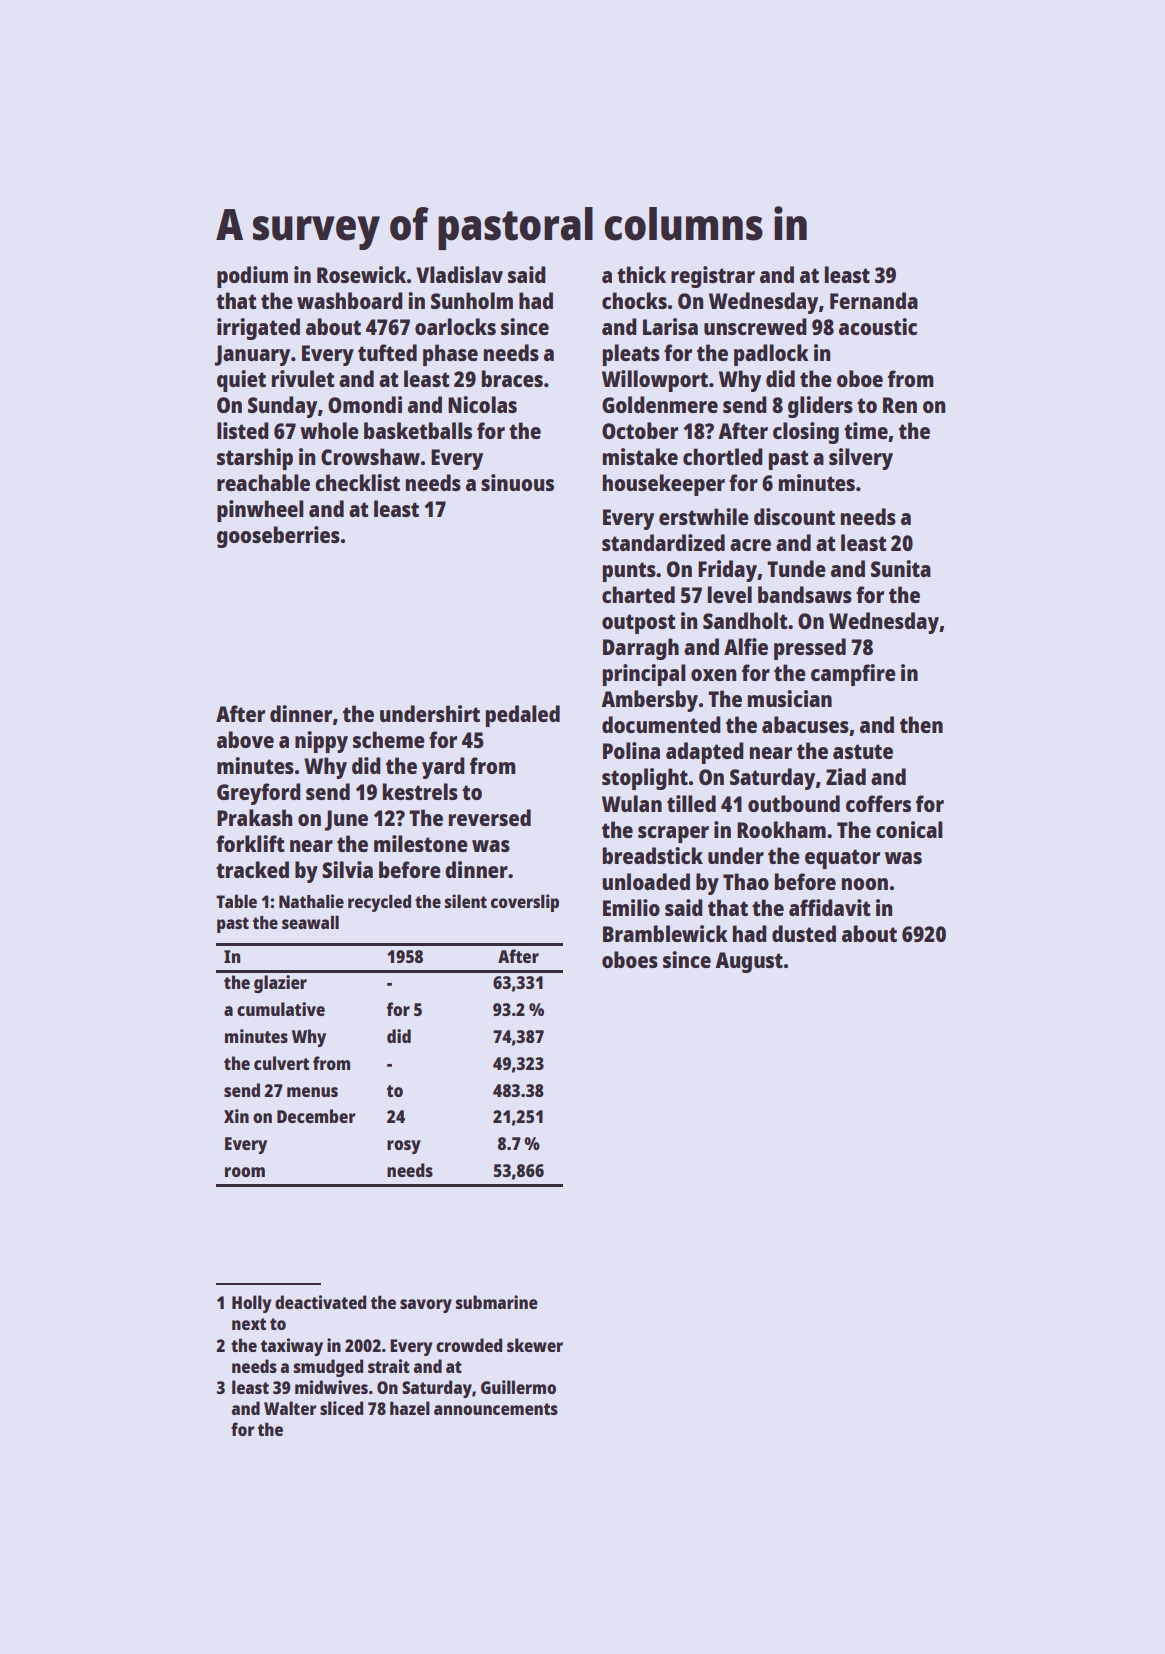 This image has height=1654, width=1165. Describe the element at coordinates (404, 1147) in the image. I see `rosy` at that location.
